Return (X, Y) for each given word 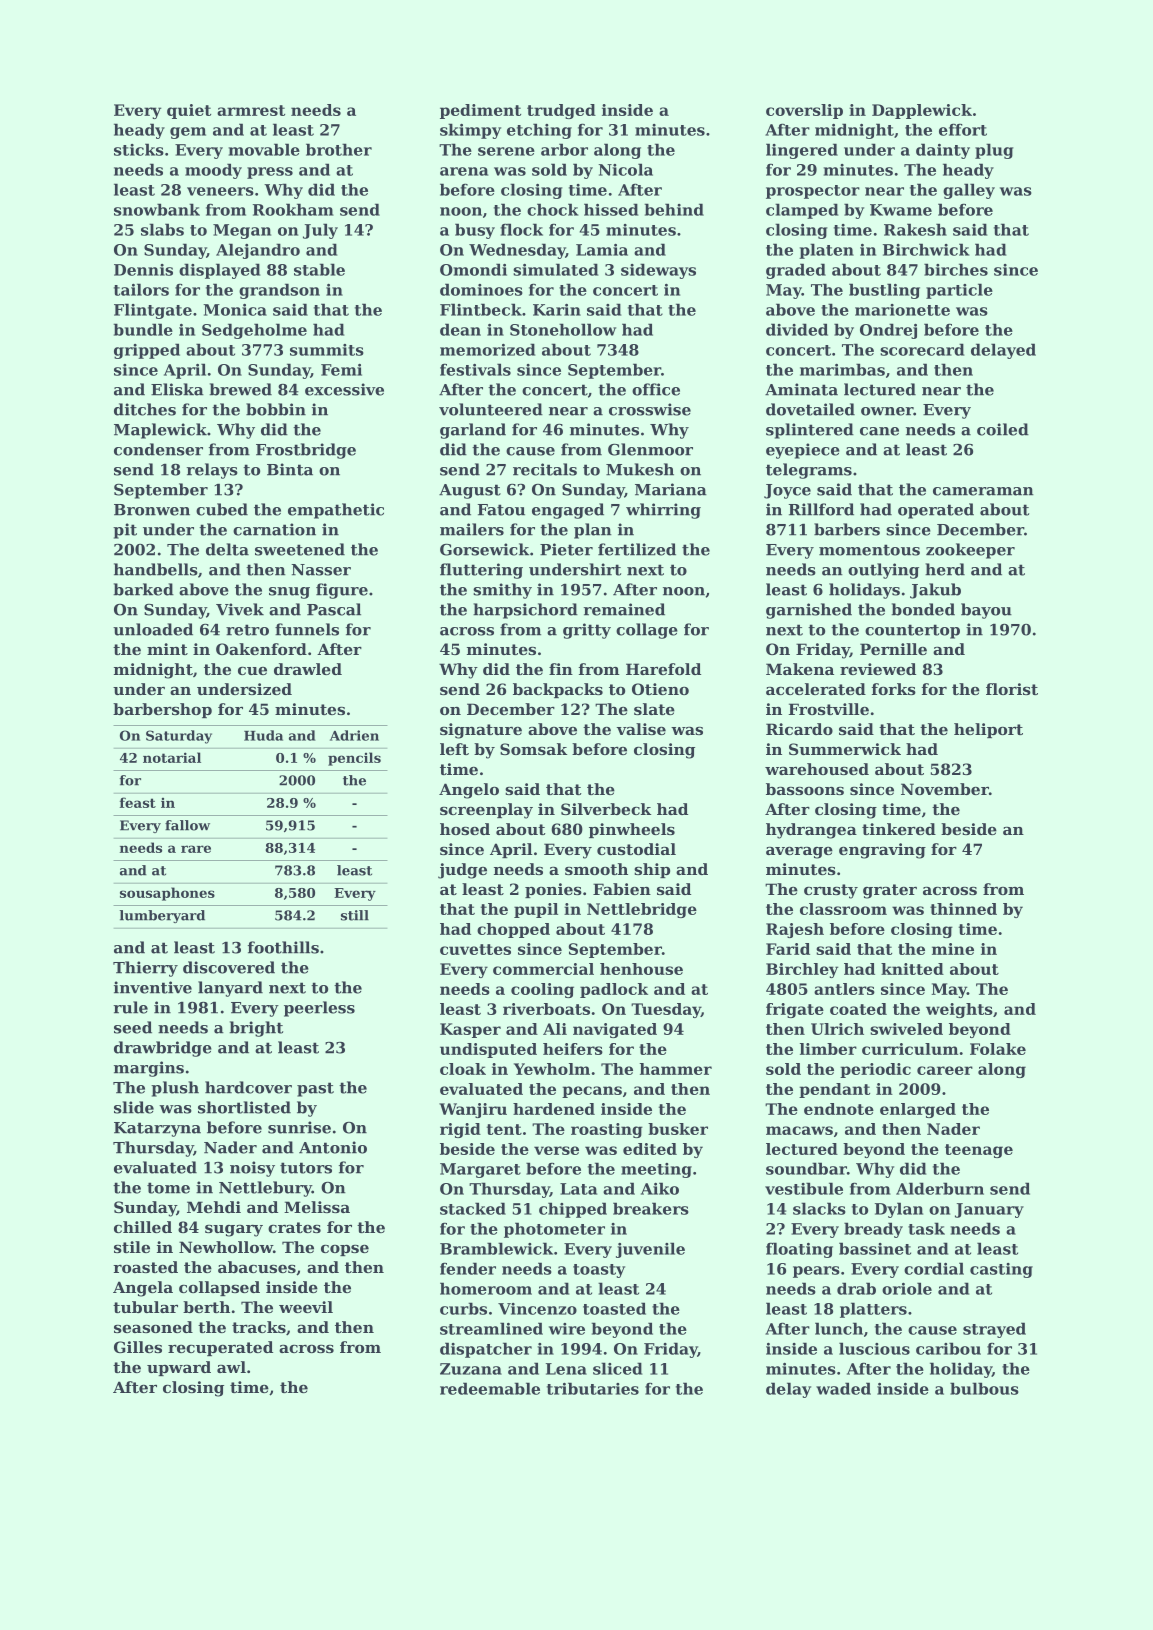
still (355, 915)
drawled (308, 669)
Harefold (663, 669)
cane (879, 431)
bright (256, 1029)
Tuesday (666, 1010)
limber (828, 1049)
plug (994, 151)
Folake (998, 1049)
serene (506, 151)
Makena (800, 669)
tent (504, 1129)
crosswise (650, 409)
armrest (251, 110)
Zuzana (471, 1369)
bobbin (276, 409)
